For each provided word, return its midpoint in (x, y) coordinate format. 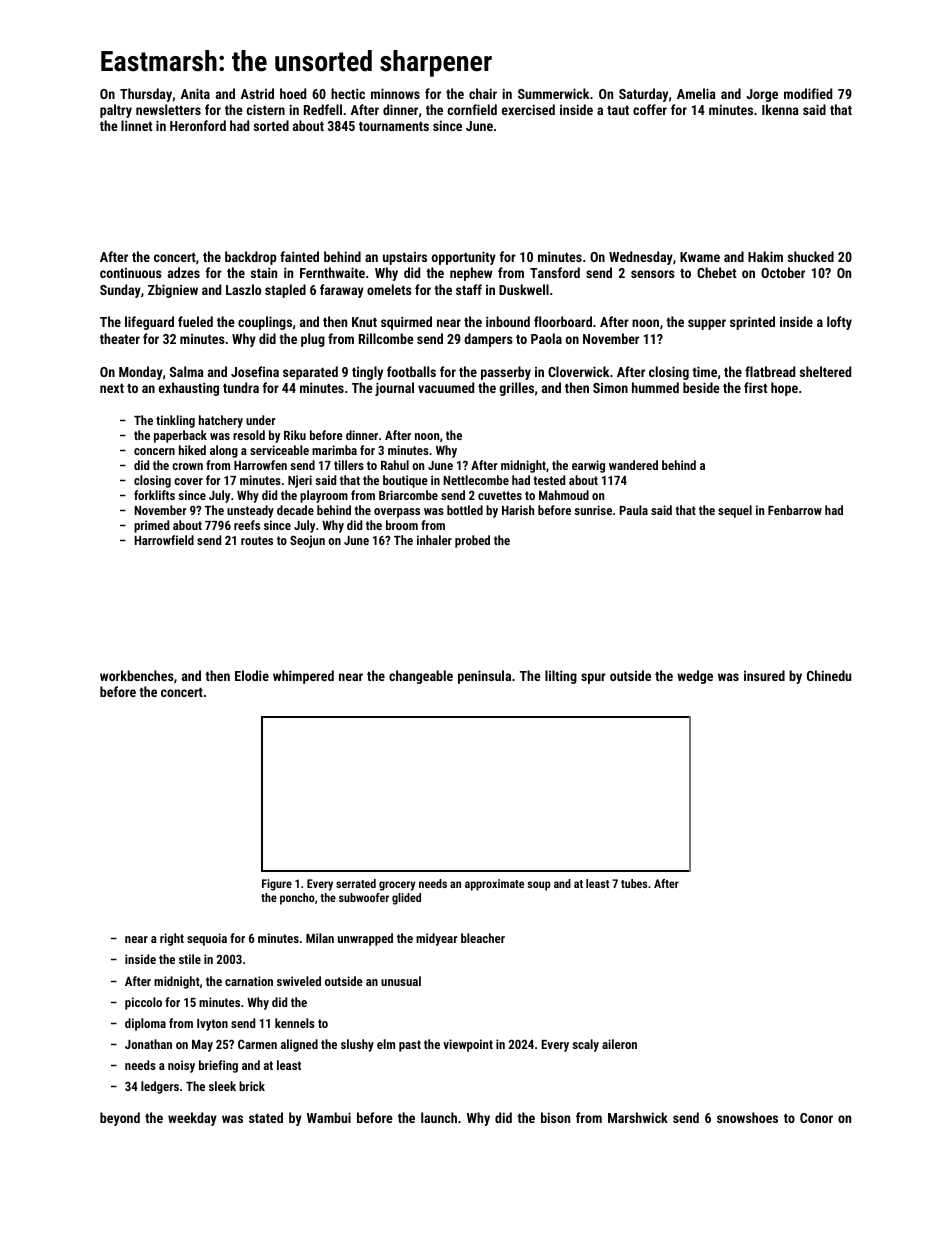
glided (406, 899)
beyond (120, 1119)
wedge (695, 677)
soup (539, 886)
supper (707, 324)
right (172, 939)
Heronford (198, 125)
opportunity (464, 258)
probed (472, 541)
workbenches (137, 675)
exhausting (189, 389)
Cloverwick (578, 371)
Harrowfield (164, 540)
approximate (494, 885)
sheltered (825, 371)
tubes (634, 883)
